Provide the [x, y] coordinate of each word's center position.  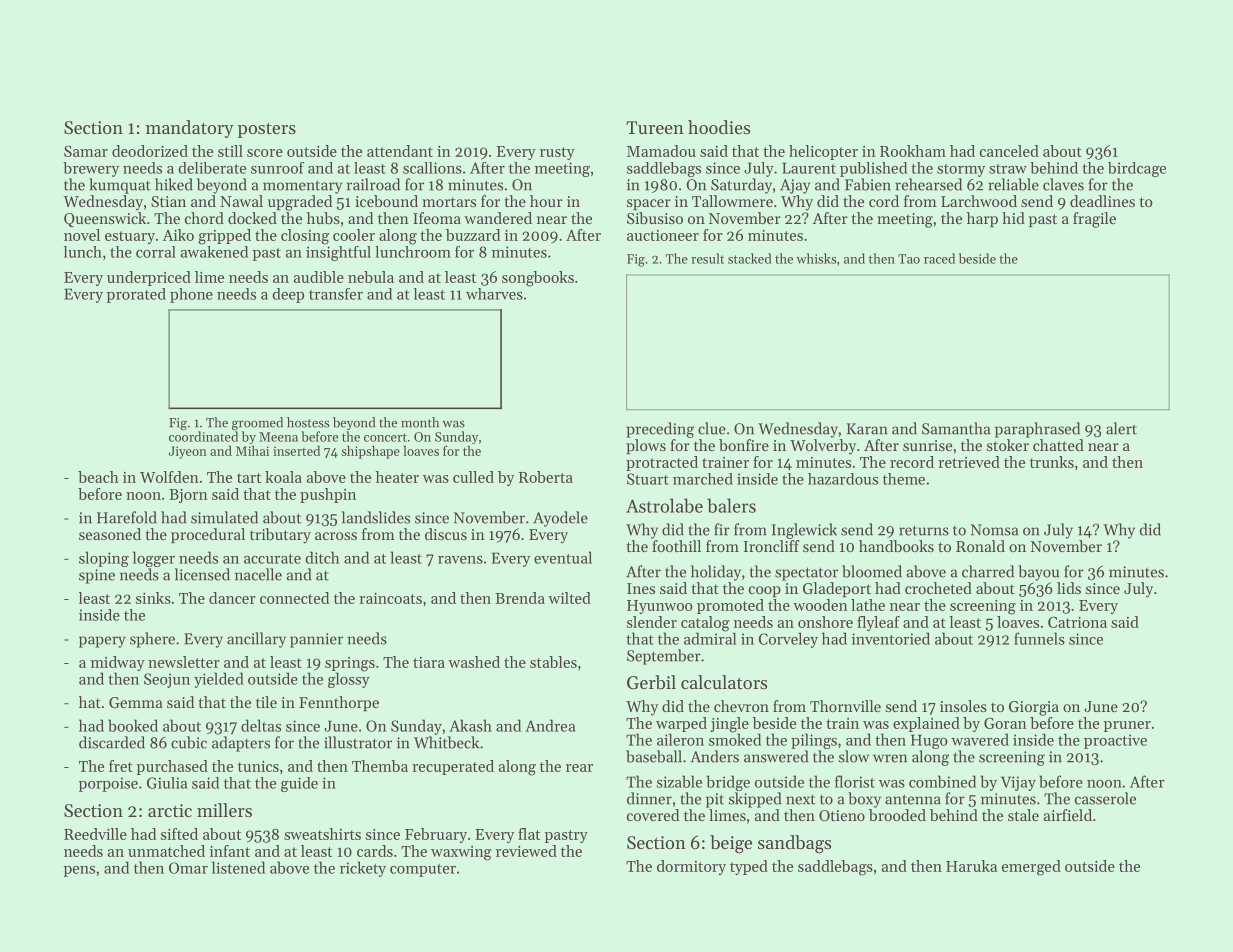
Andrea [550, 725]
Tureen [655, 127]
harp [982, 219]
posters [266, 130]
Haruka [971, 866]
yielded [219, 680]
